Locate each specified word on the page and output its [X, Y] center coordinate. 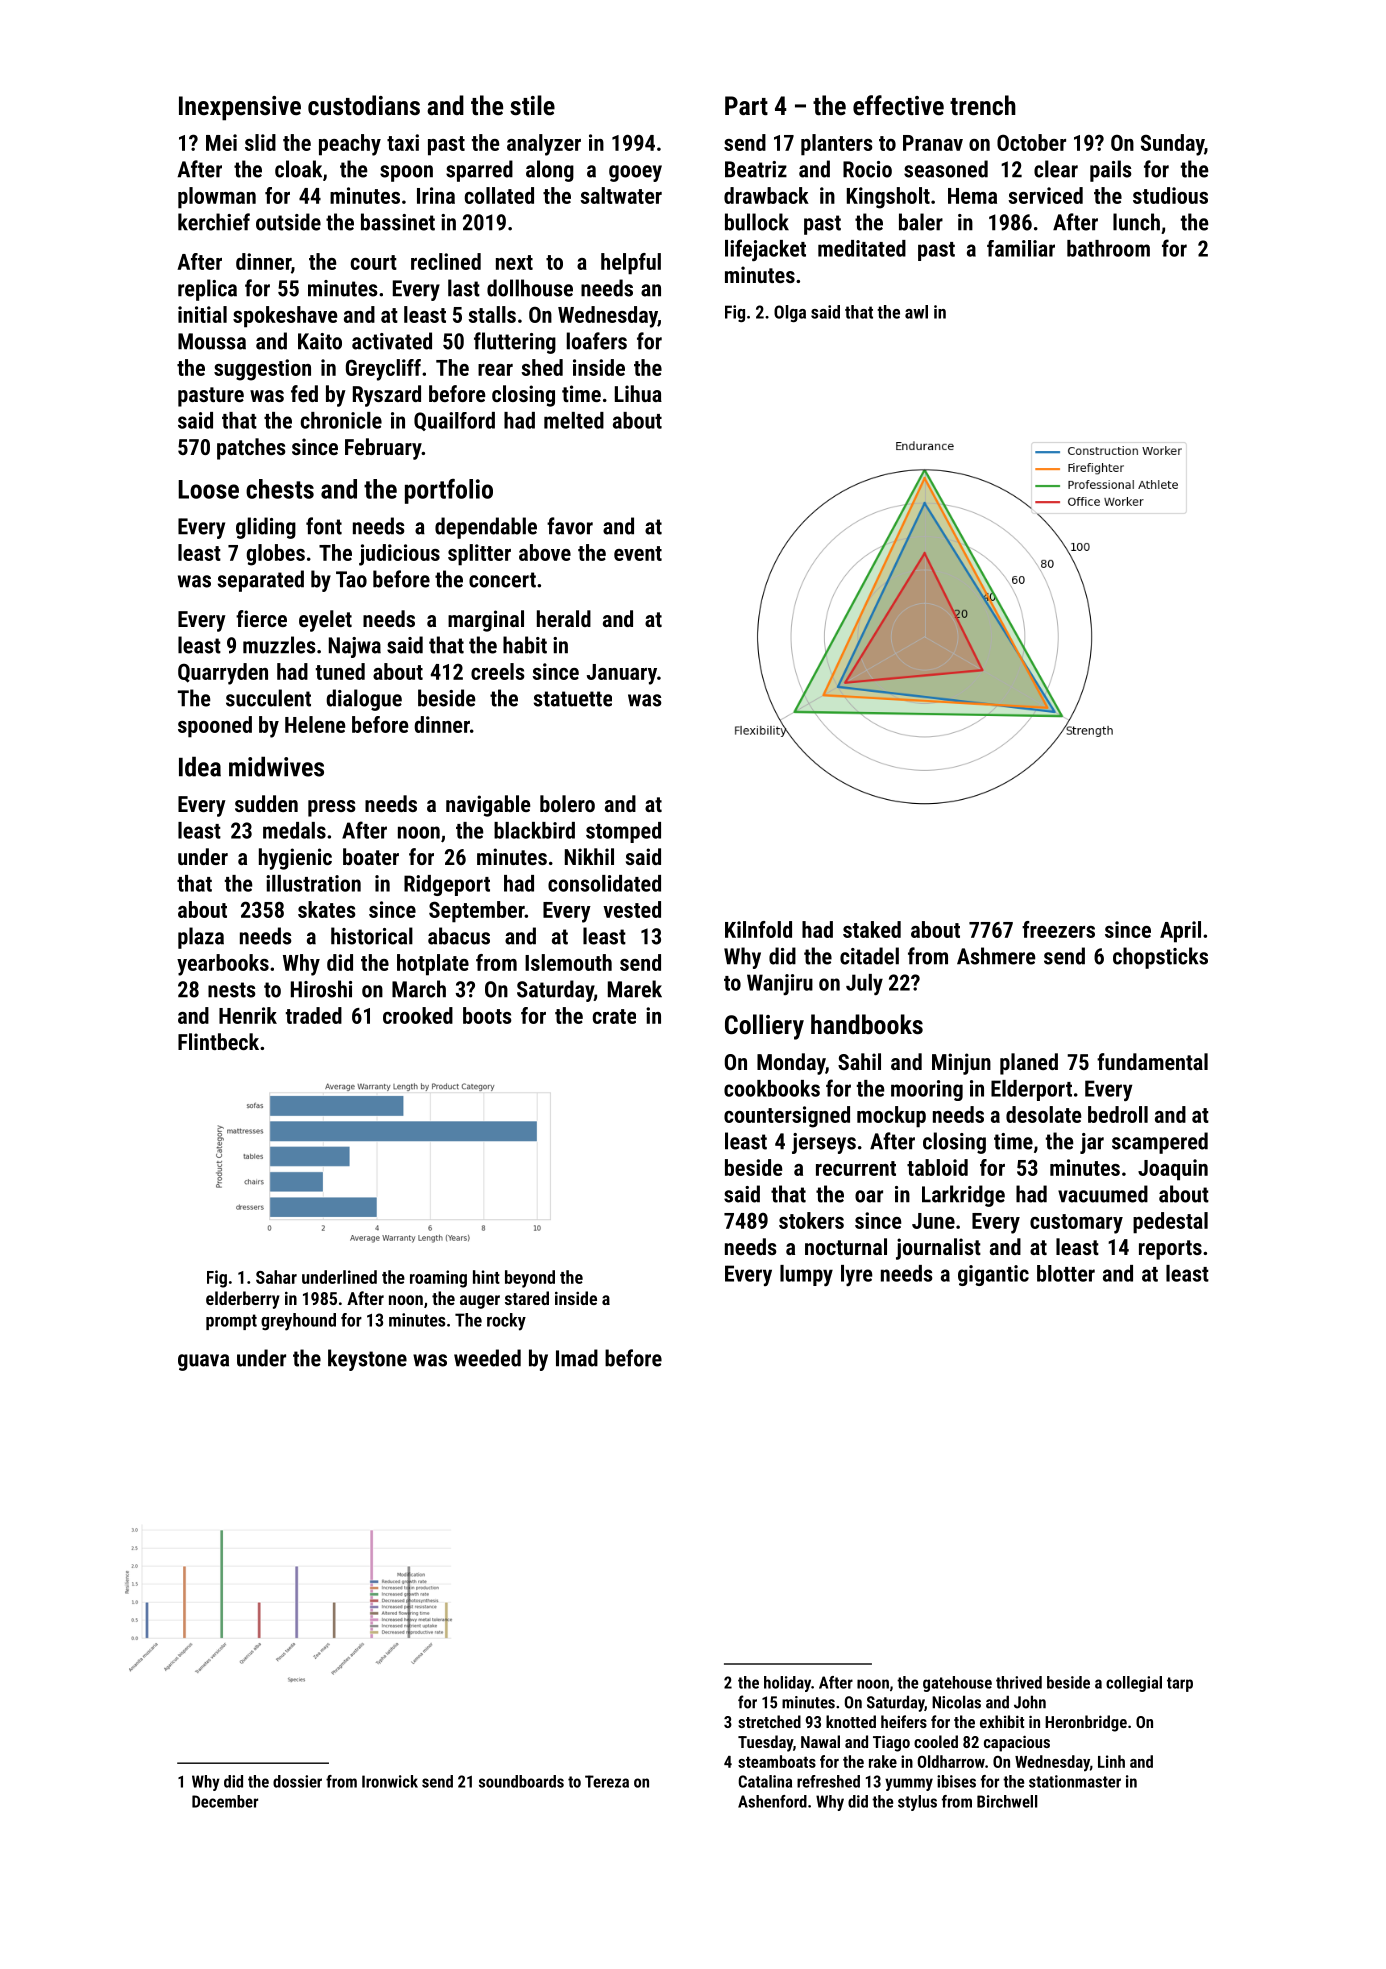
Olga [790, 313]
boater [371, 856]
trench [983, 105]
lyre [857, 1275]
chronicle [341, 420]
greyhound [298, 1322]
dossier [297, 1781]
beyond [530, 1279]
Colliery [764, 1027]
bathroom [1108, 248]
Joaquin [1173, 1170]
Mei [221, 142]
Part [746, 105]
